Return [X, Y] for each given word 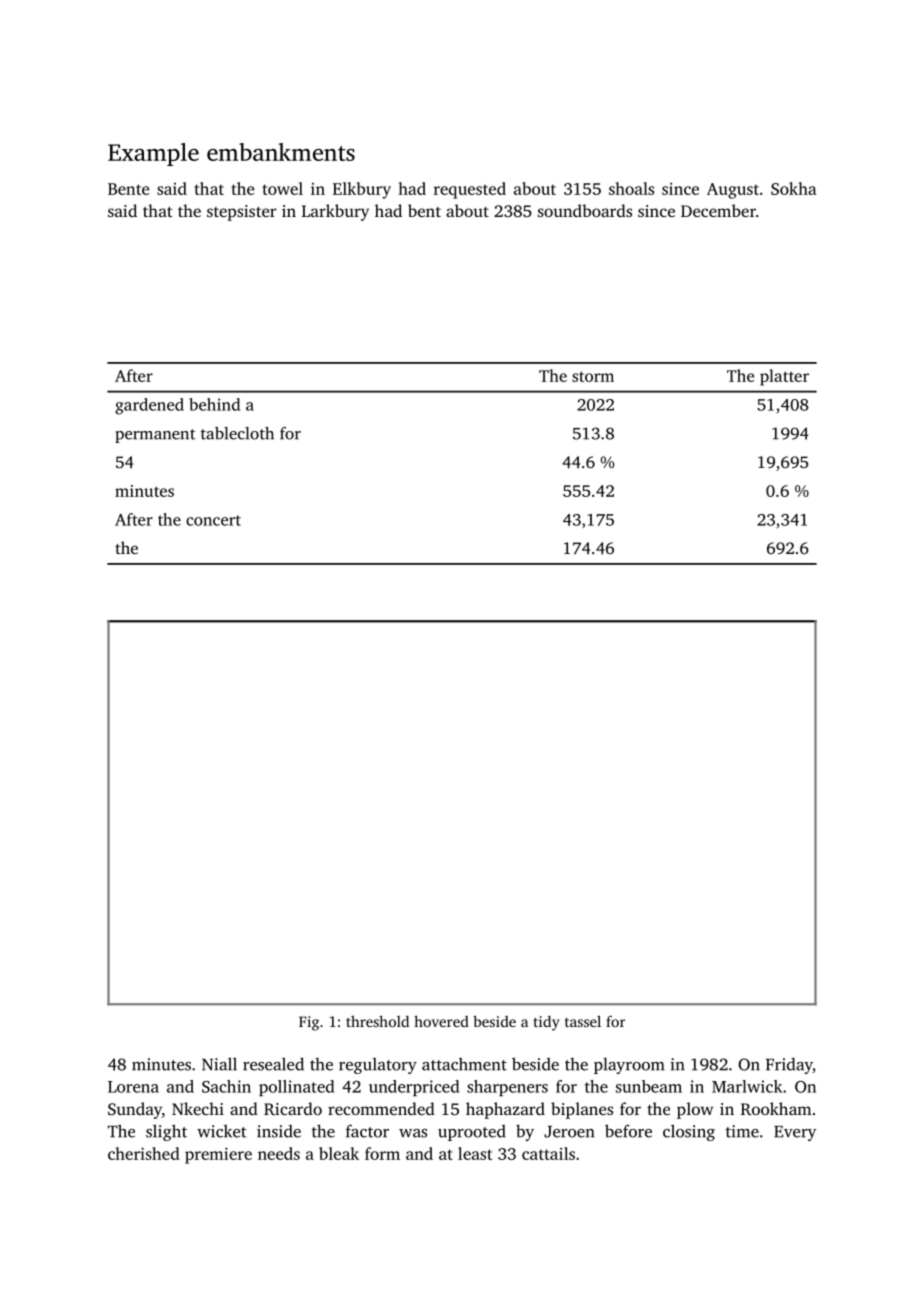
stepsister [242, 213]
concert [213, 520]
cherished [144, 1153]
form [382, 1153]
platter [784, 377]
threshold [377, 1021]
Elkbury [362, 190]
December [718, 210]
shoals [631, 188]
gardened [149, 406]
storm [593, 376]
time [742, 1131]
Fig [309, 1023]
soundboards [585, 210]
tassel [583, 1021]
